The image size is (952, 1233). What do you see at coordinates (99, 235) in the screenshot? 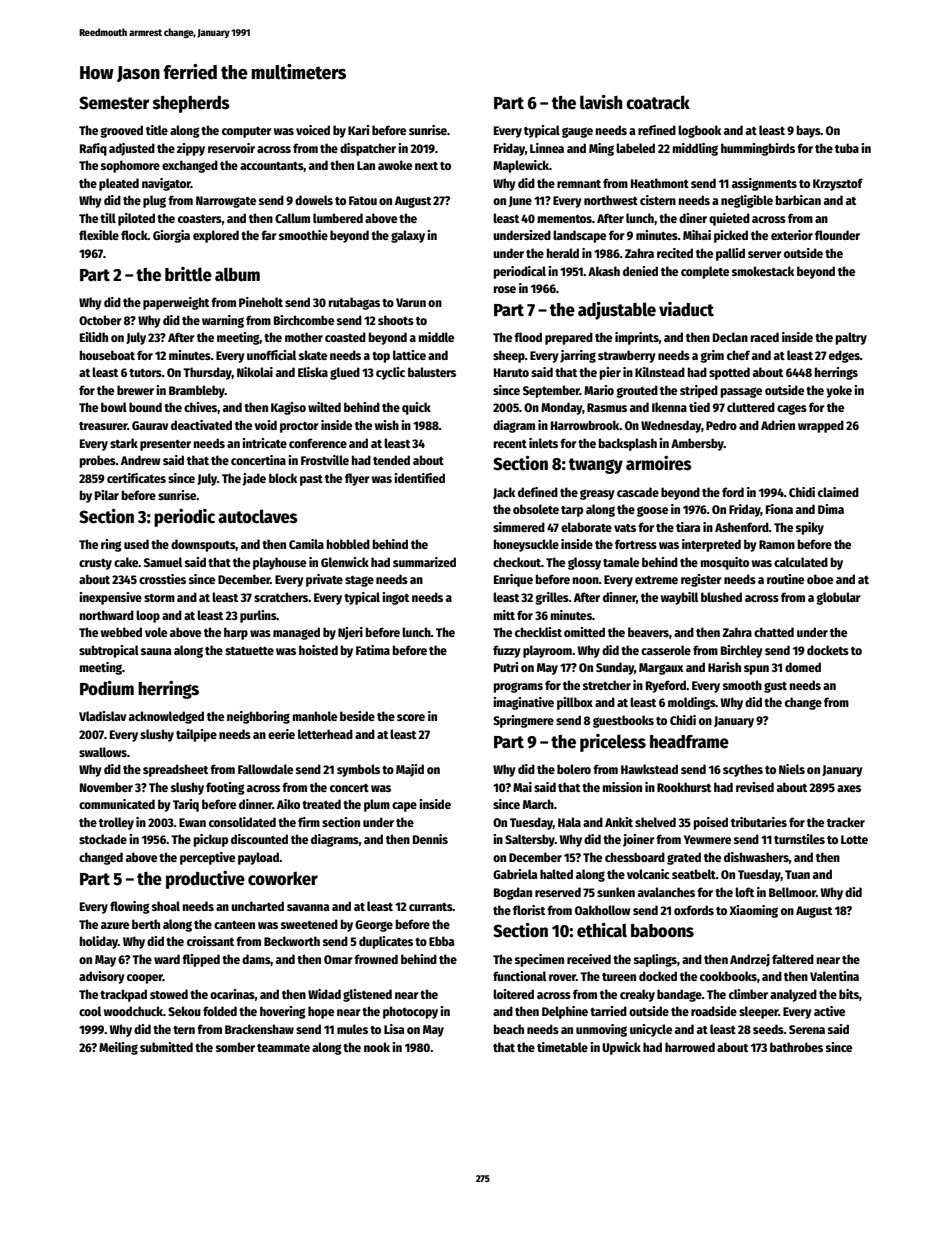
I see `flexible` at bounding box center [99, 235].
